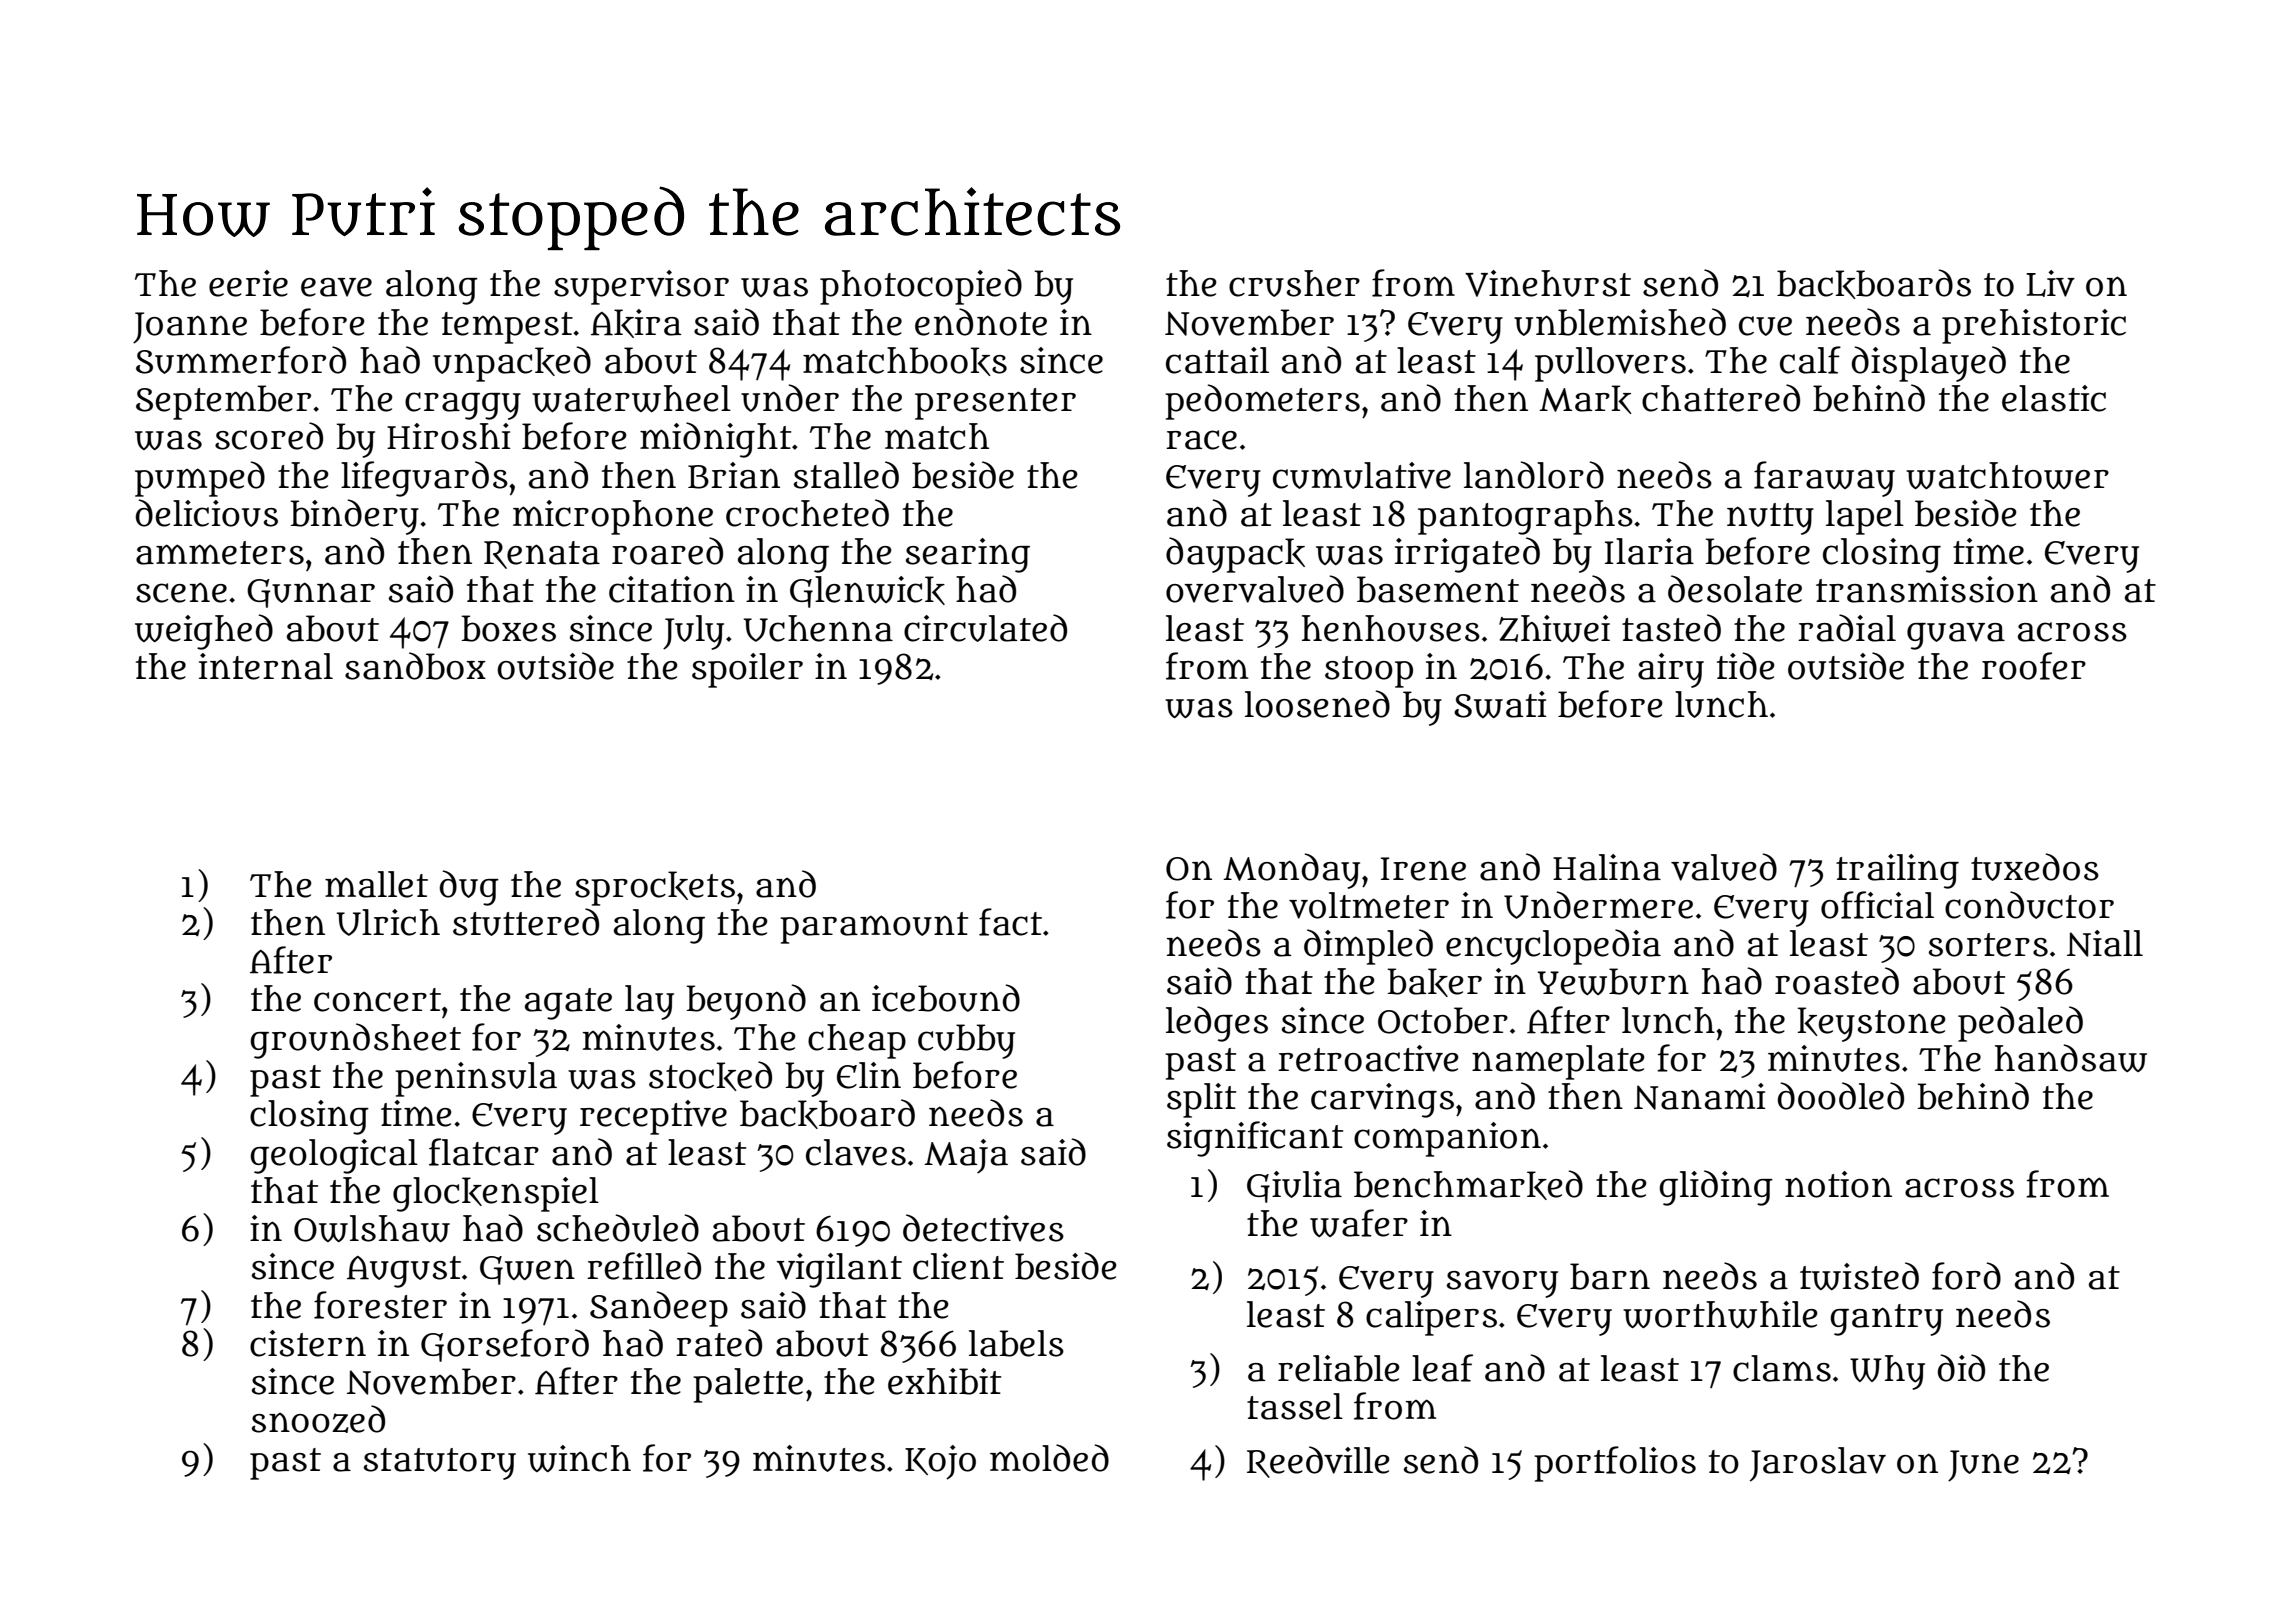  I want to click on nameplate, so click(1558, 1062).
